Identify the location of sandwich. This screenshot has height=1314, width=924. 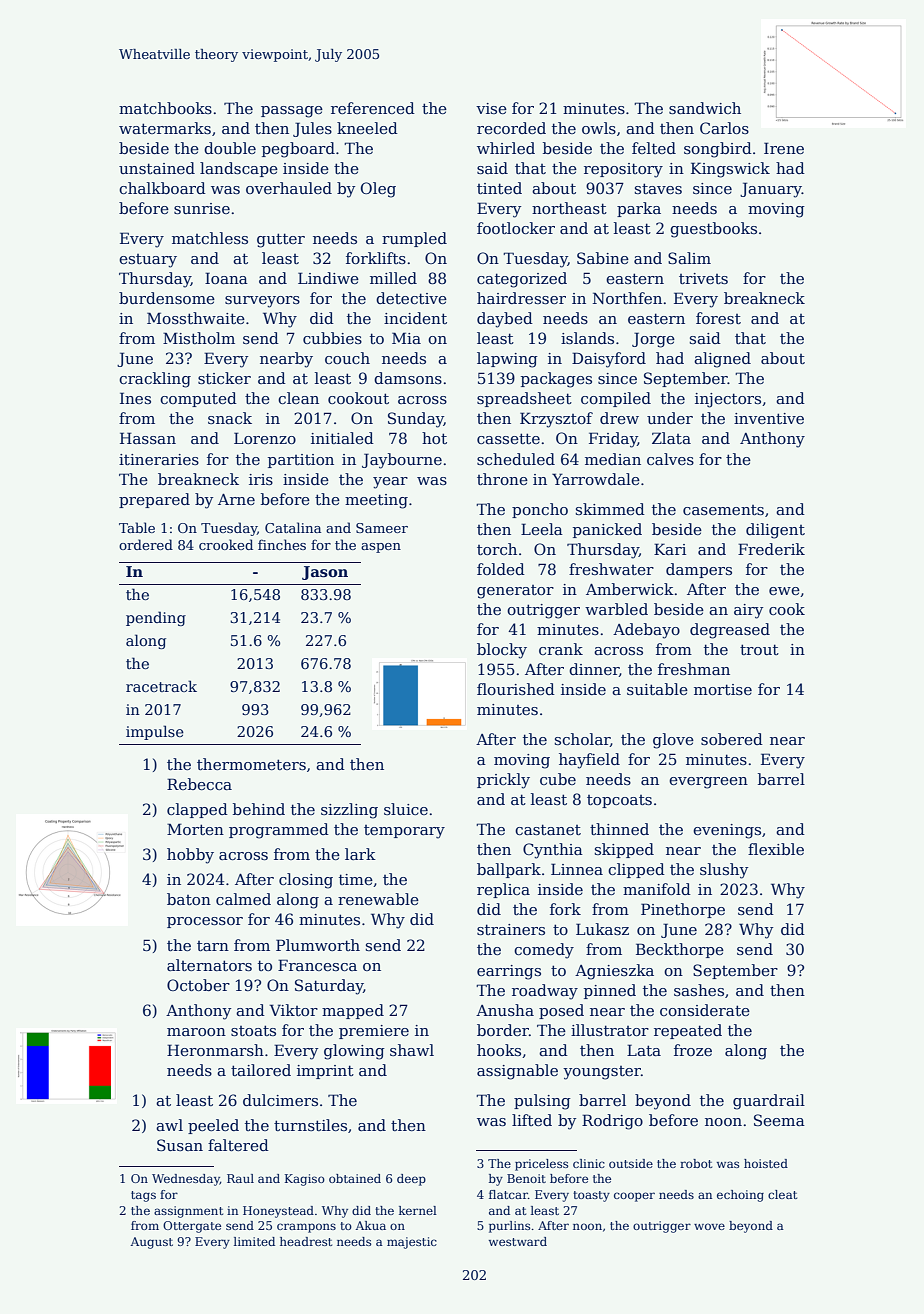
(705, 108).
